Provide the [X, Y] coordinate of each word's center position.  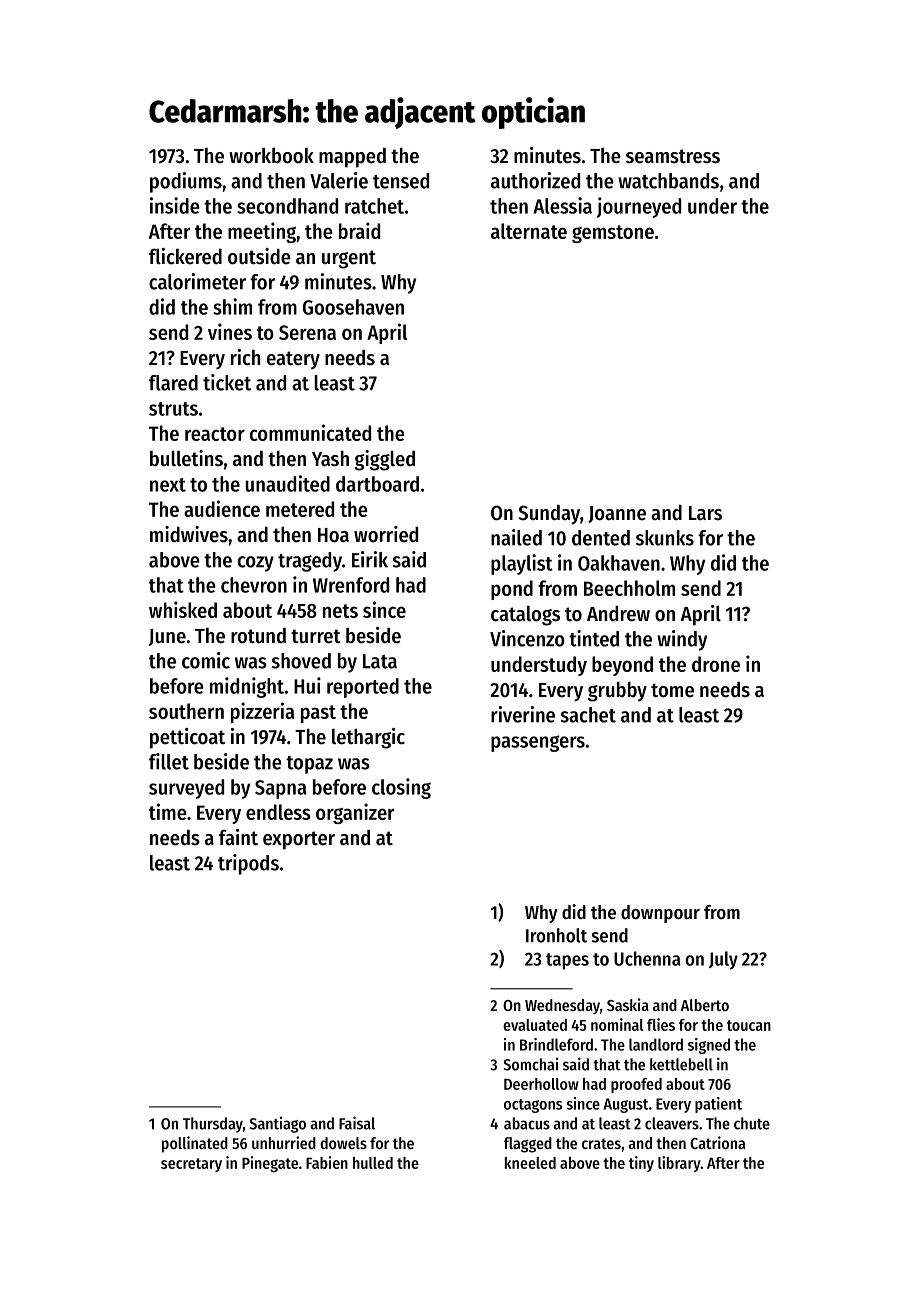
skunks [665, 538]
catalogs [525, 616]
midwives [189, 534]
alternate [529, 231]
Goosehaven [353, 307]
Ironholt [556, 935]
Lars [705, 513]
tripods [248, 864]
